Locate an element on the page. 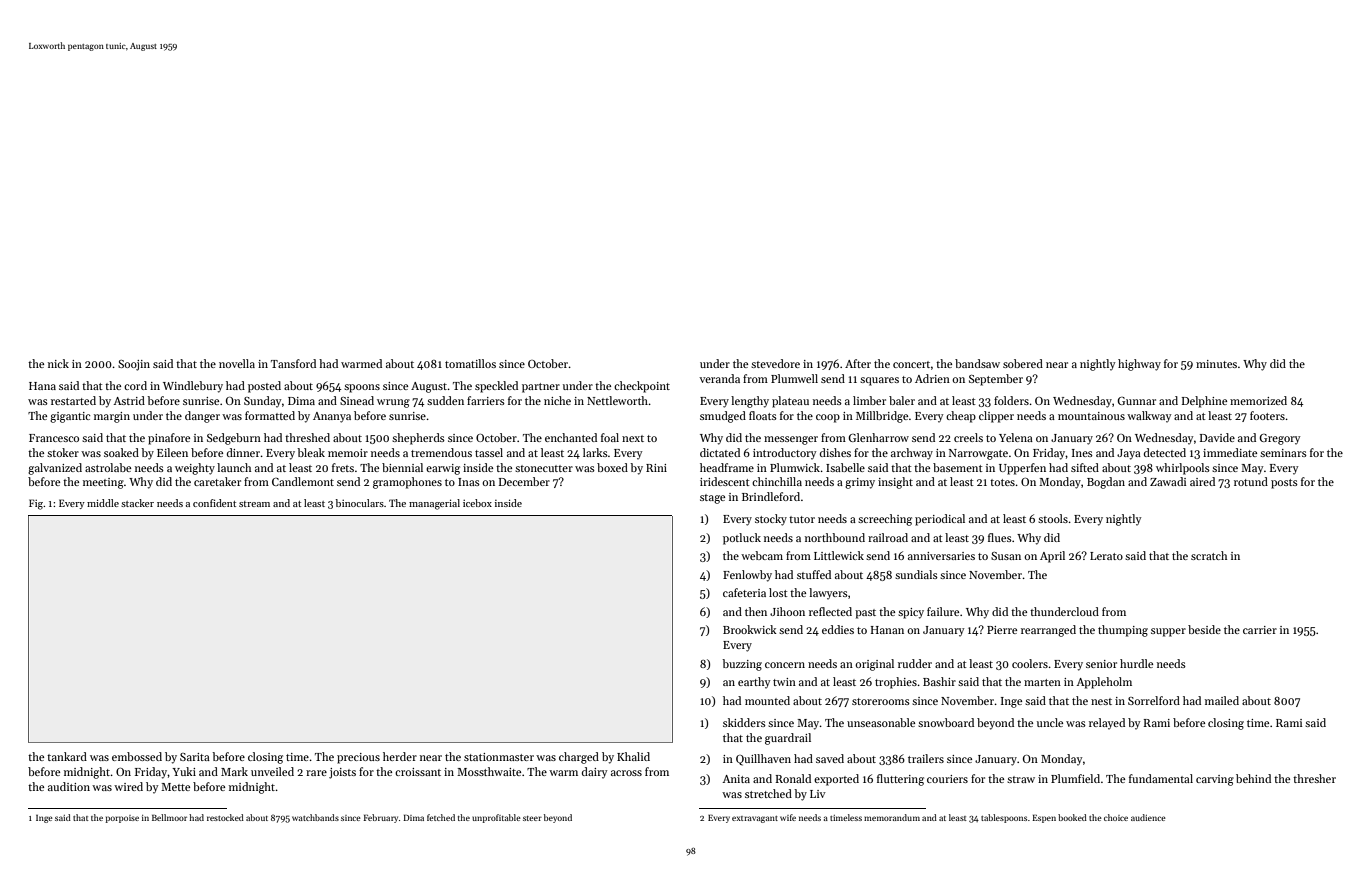 The image size is (1372, 887). farriers is located at coordinates (486, 400).
